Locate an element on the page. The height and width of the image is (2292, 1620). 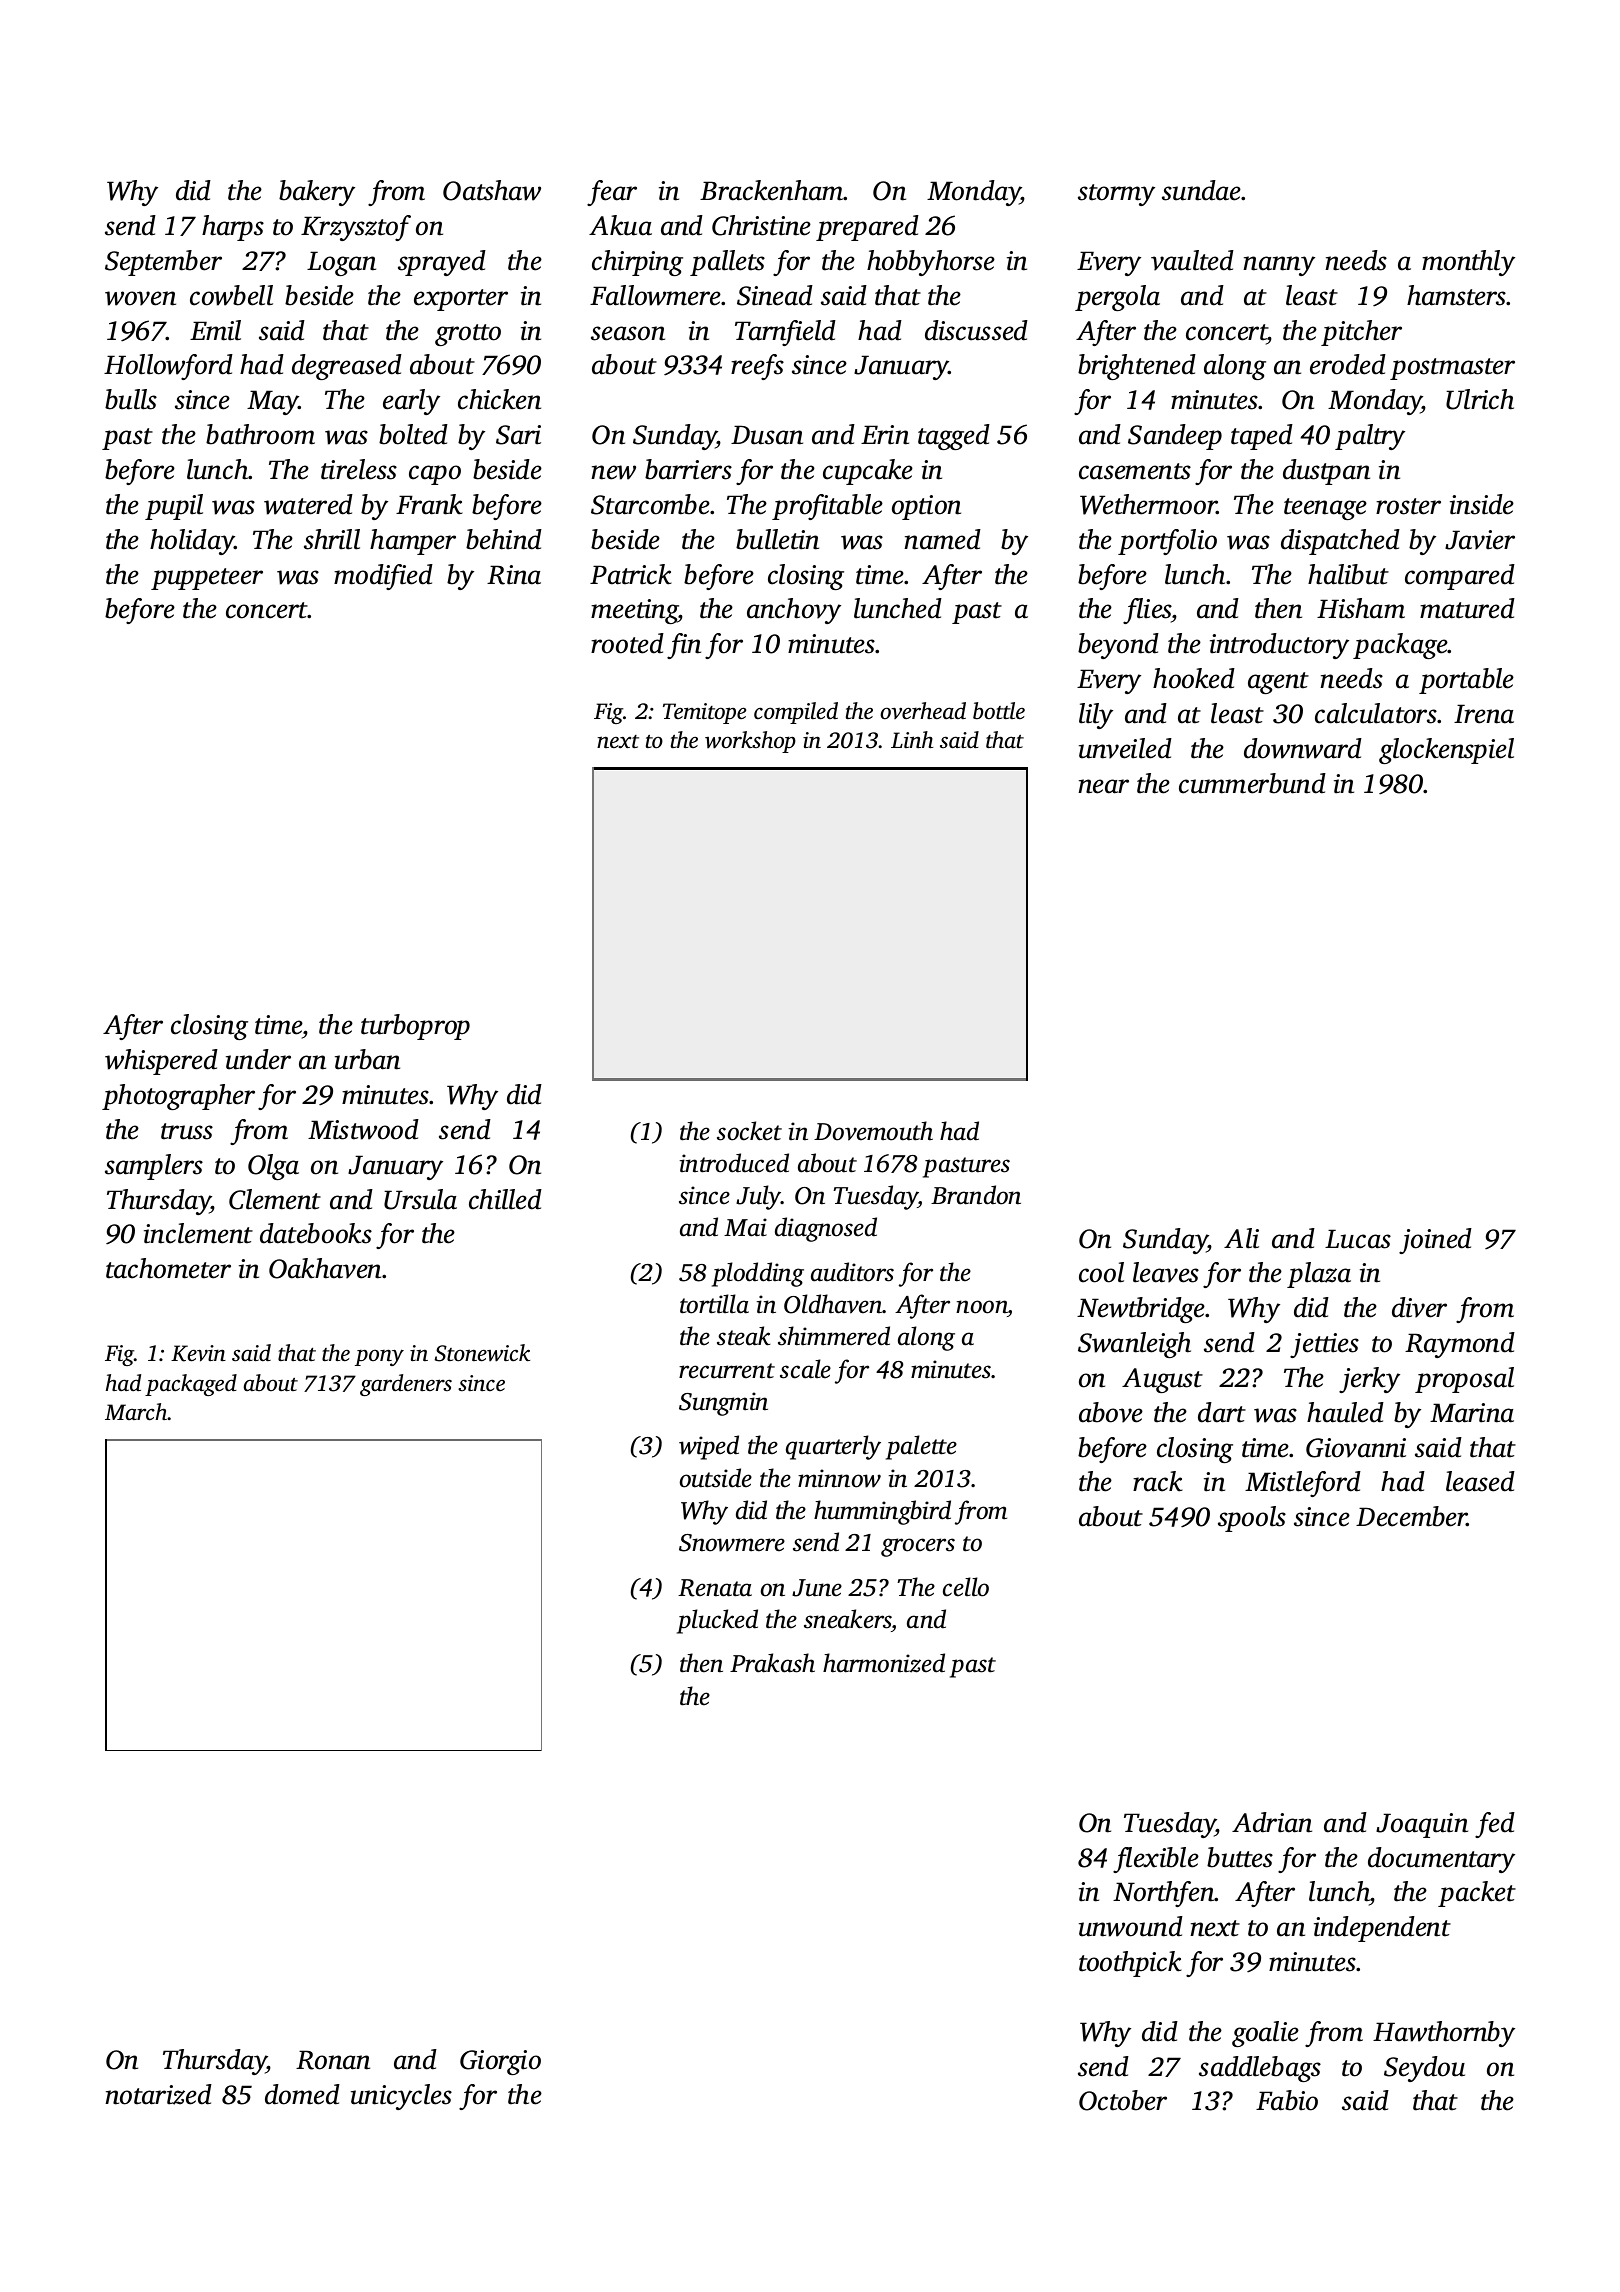
prepared is located at coordinates (867, 228).
